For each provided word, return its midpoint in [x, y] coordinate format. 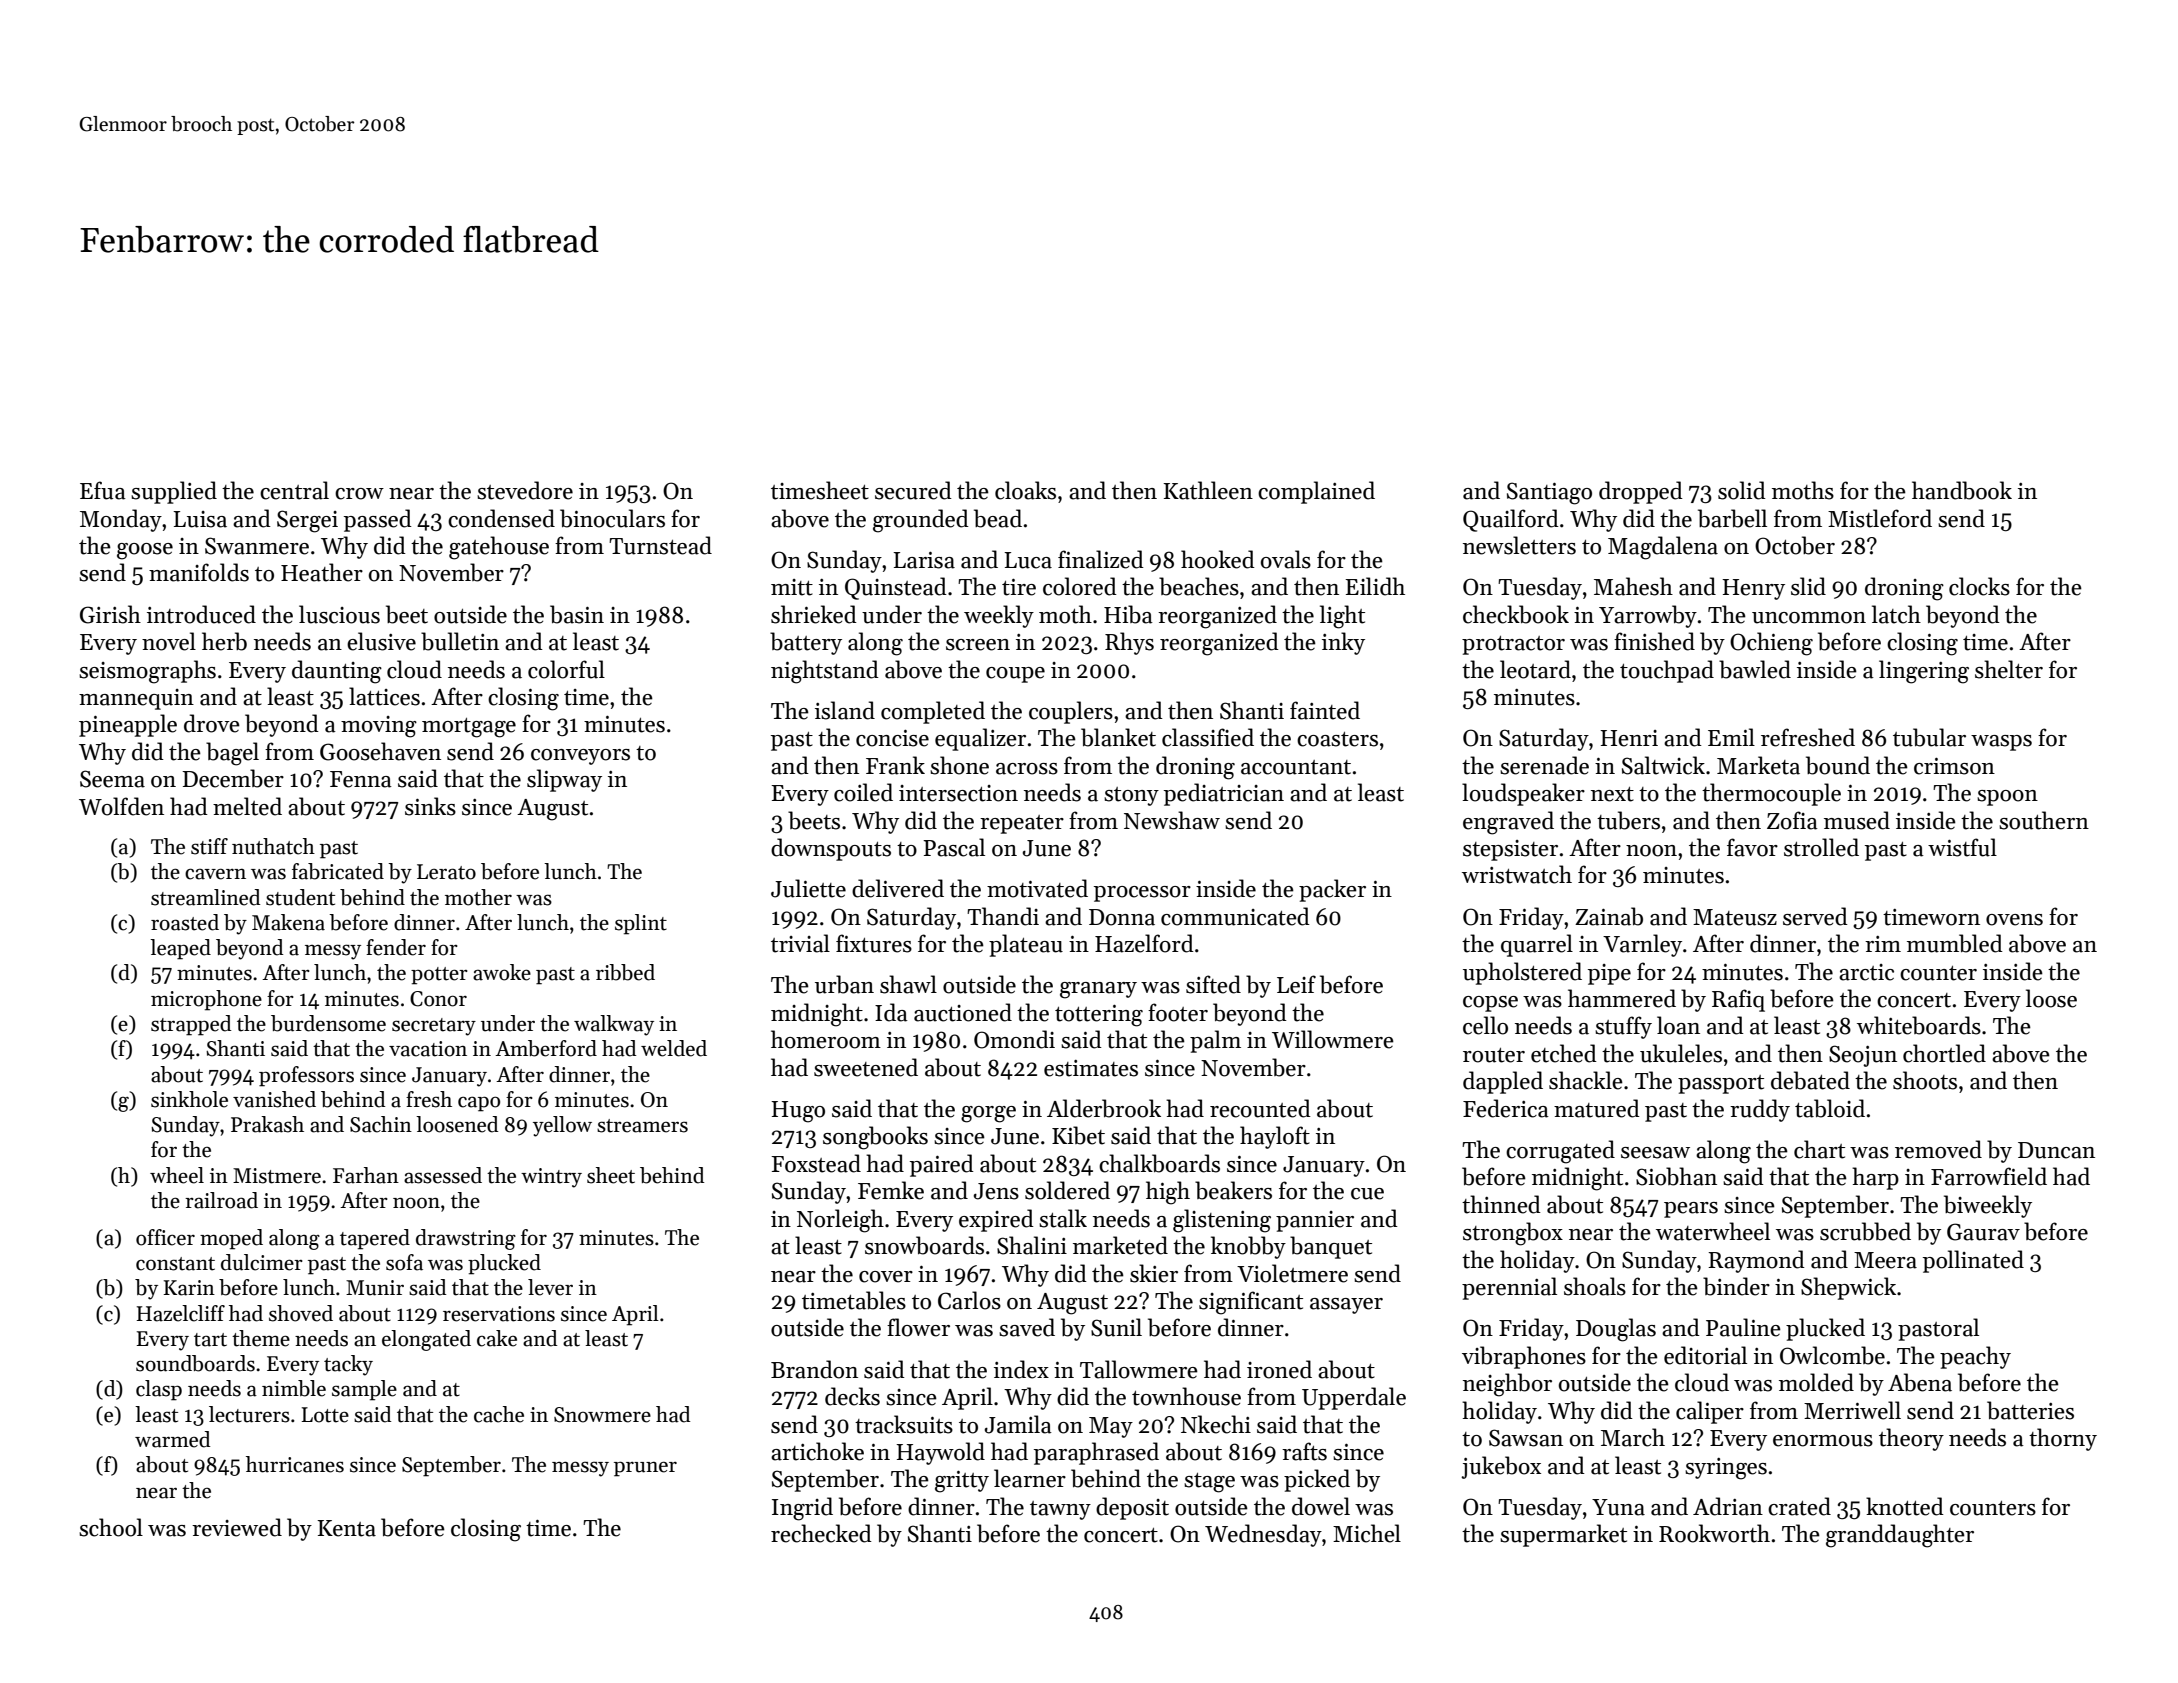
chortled [1944, 1053]
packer [1332, 890]
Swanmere [257, 546]
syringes [1726, 1469]
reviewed [237, 1527]
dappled [1503, 1082]
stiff [209, 846]
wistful [1962, 847]
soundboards [195, 1363]
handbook [1962, 490]
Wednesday [1263, 1535]
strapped [191, 1025]
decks [852, 1396]
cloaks [1025, 490]
